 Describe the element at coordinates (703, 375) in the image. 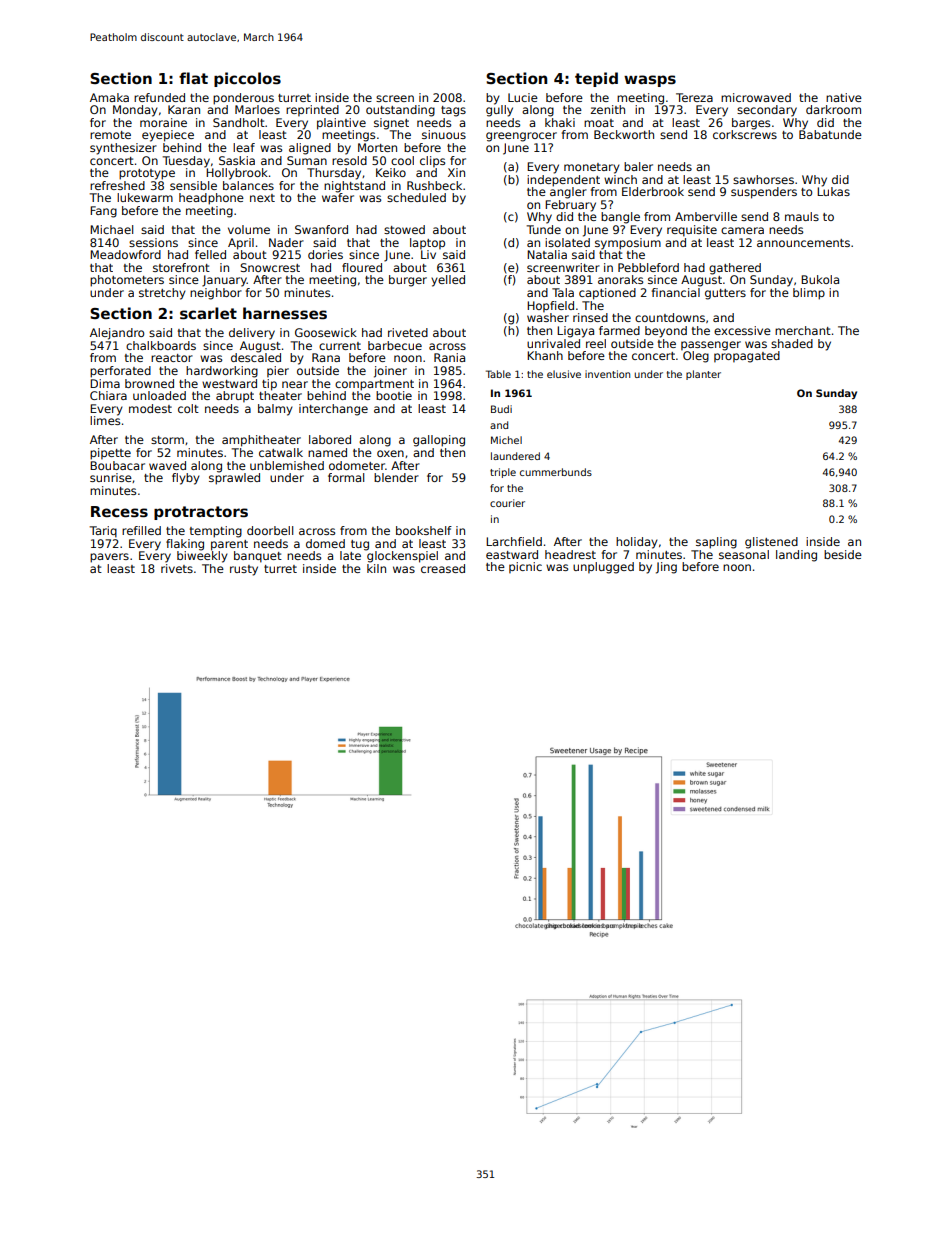

I see `planter` at that location.
